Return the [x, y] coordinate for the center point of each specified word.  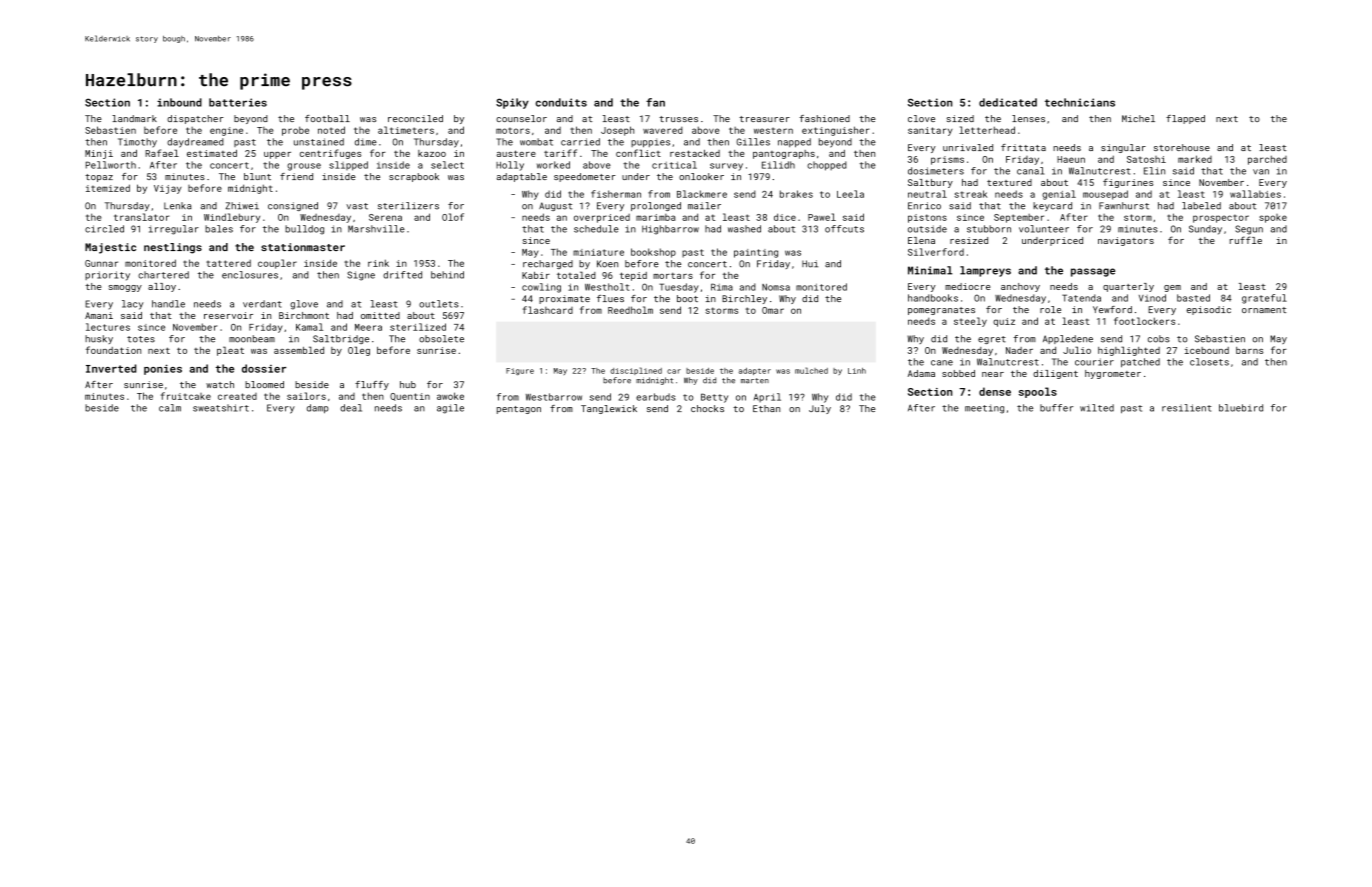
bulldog [304, 230]
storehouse [1182, 147]
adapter [755, 371]
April [767, 397]
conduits [561, 102]
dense [995, 391]
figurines [1128, 183]
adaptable [522, 177]
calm [170, 408]
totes [141, 339]
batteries [238, 102]
